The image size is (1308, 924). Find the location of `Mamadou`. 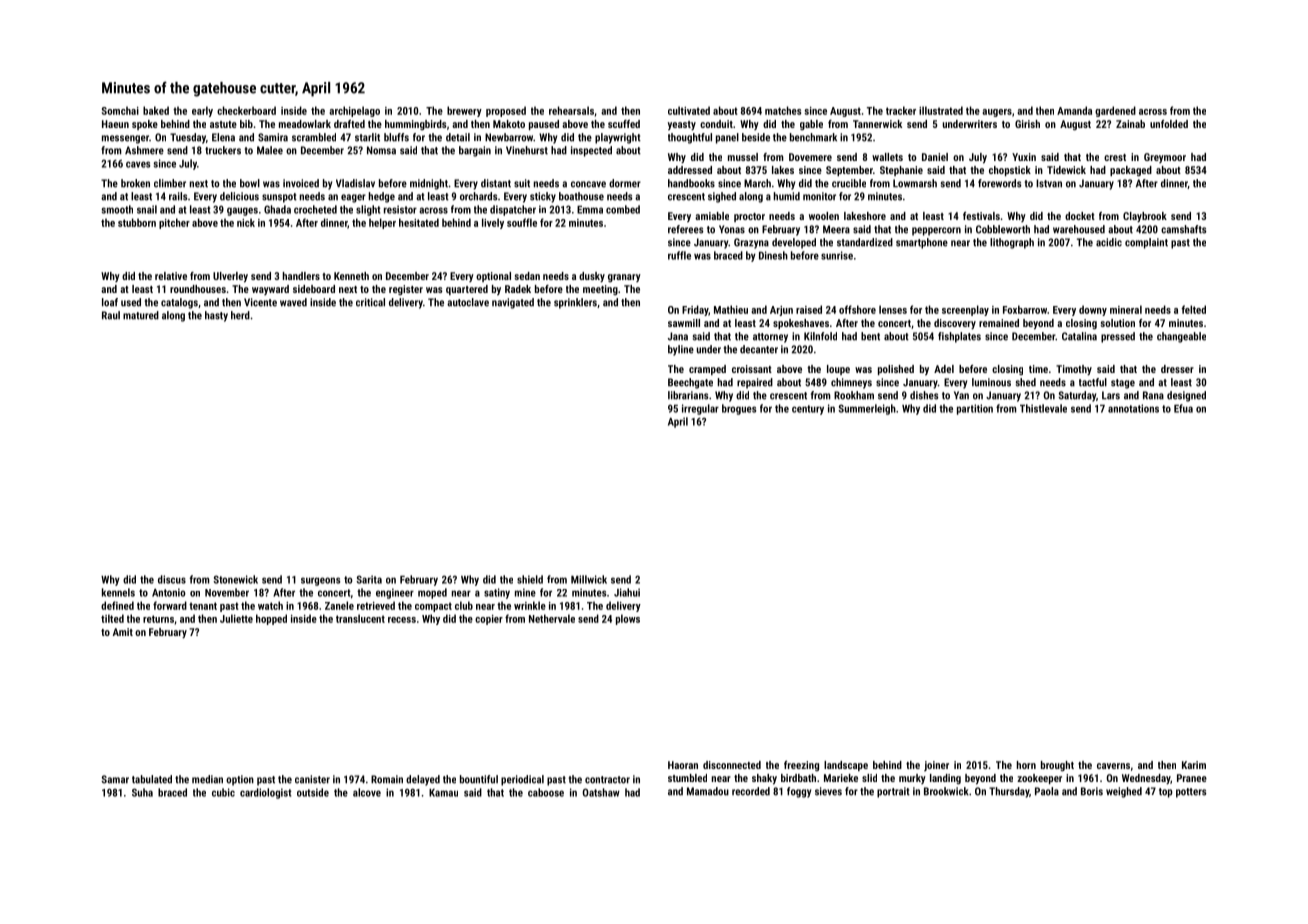

Mamadou is located at coordinates (708, 791).
